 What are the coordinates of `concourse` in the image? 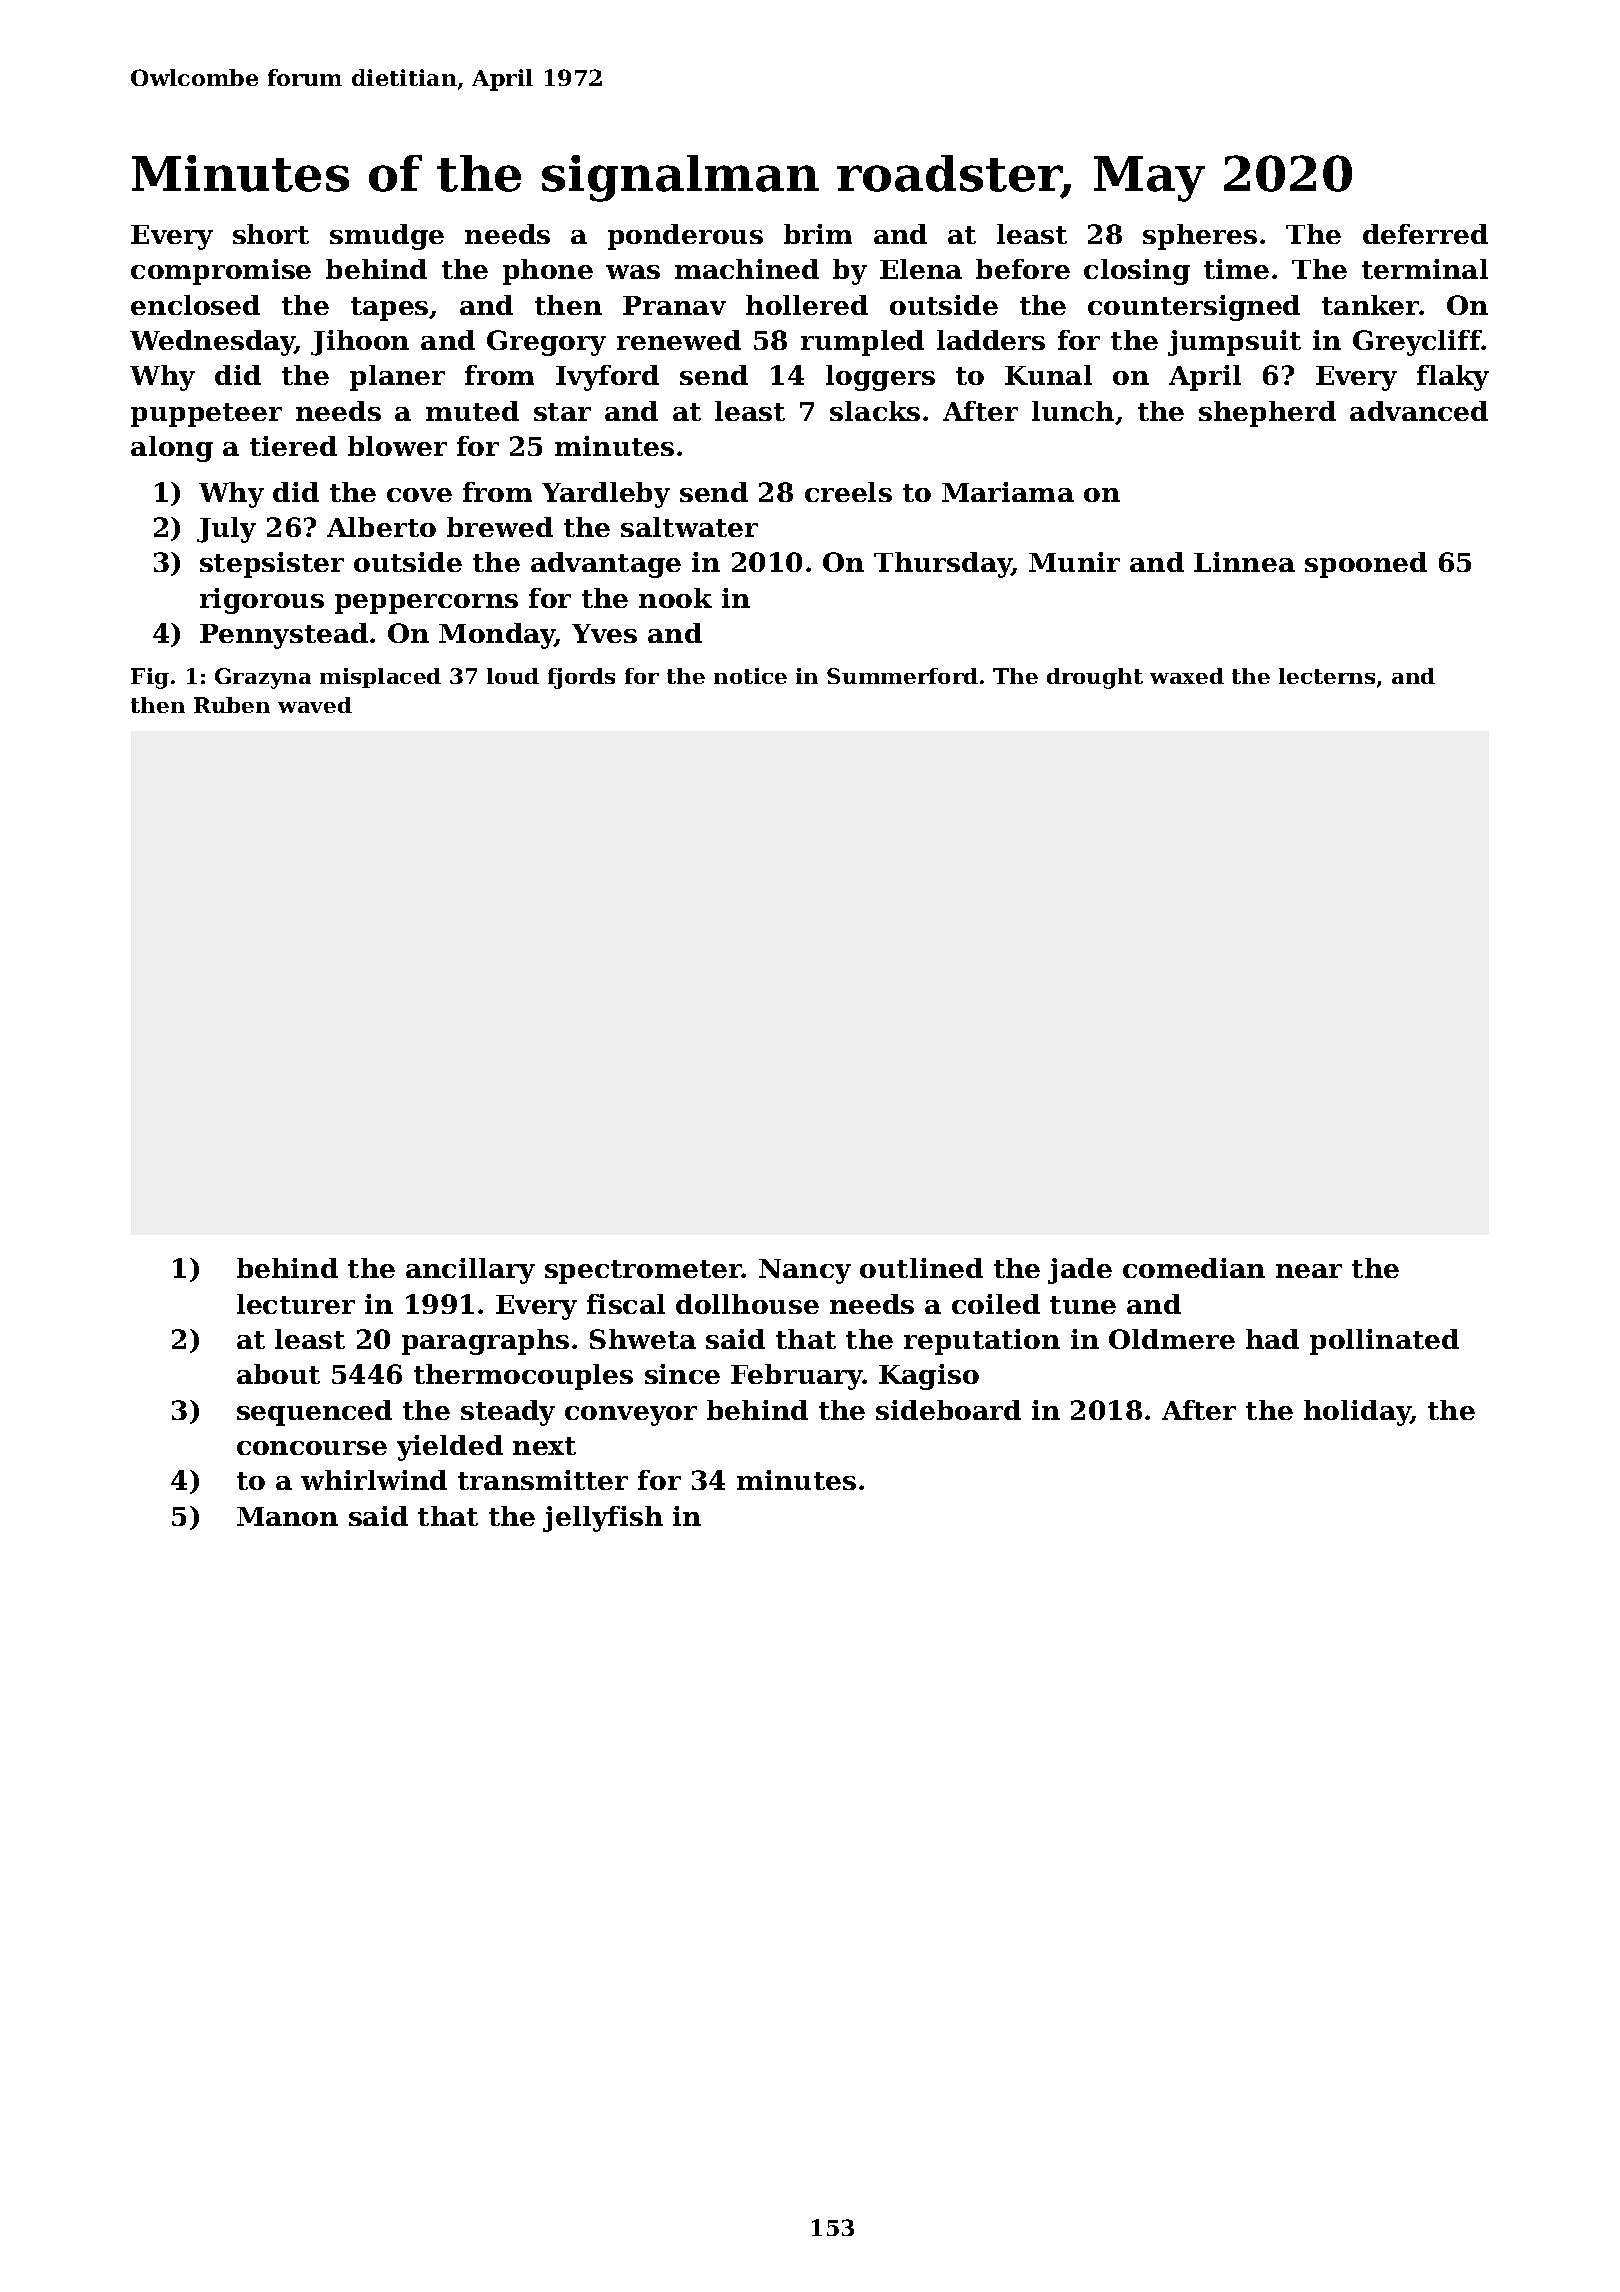 It's located at (312, 1448).
